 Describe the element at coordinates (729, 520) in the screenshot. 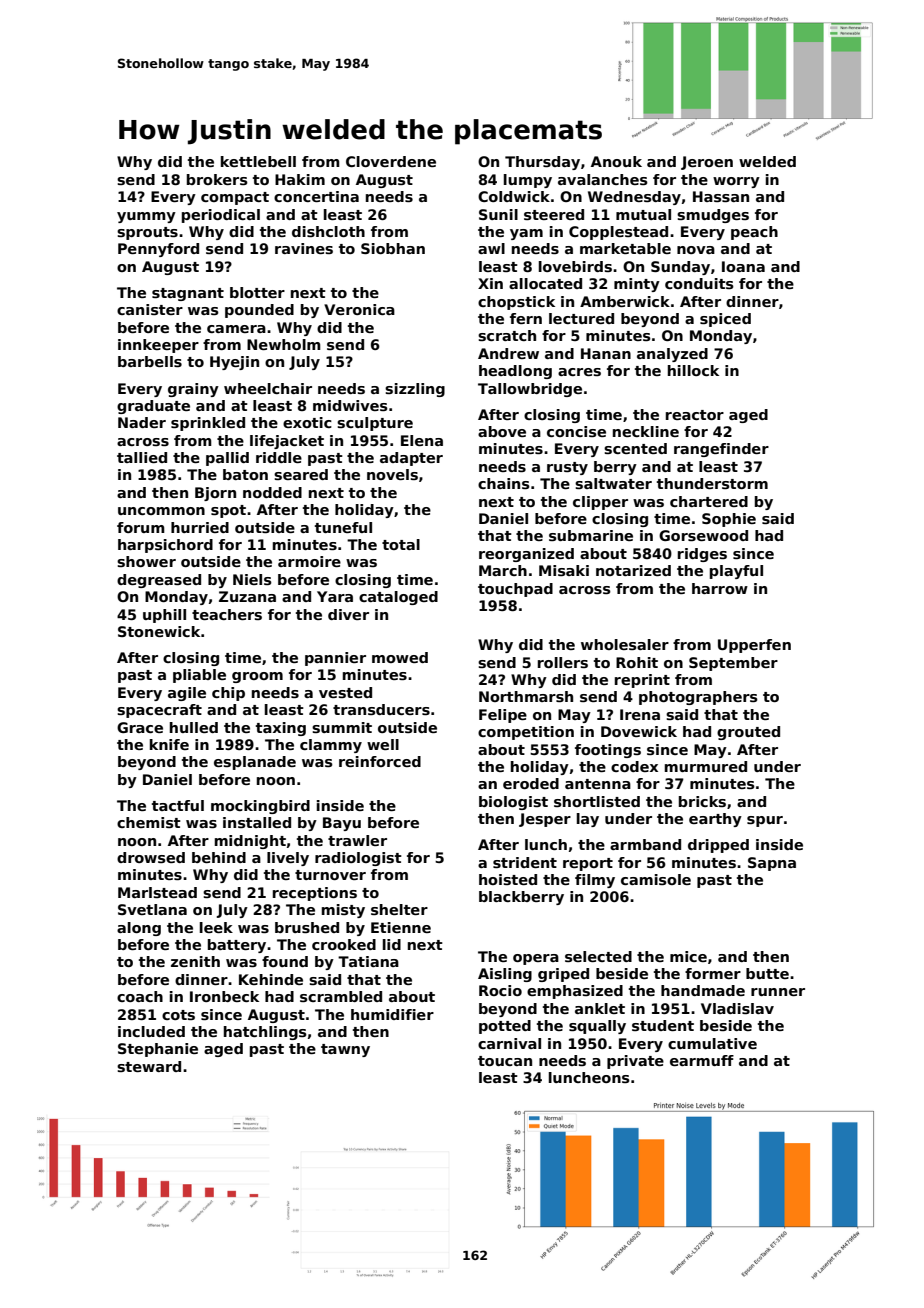

I see `Sophie` at that location.
